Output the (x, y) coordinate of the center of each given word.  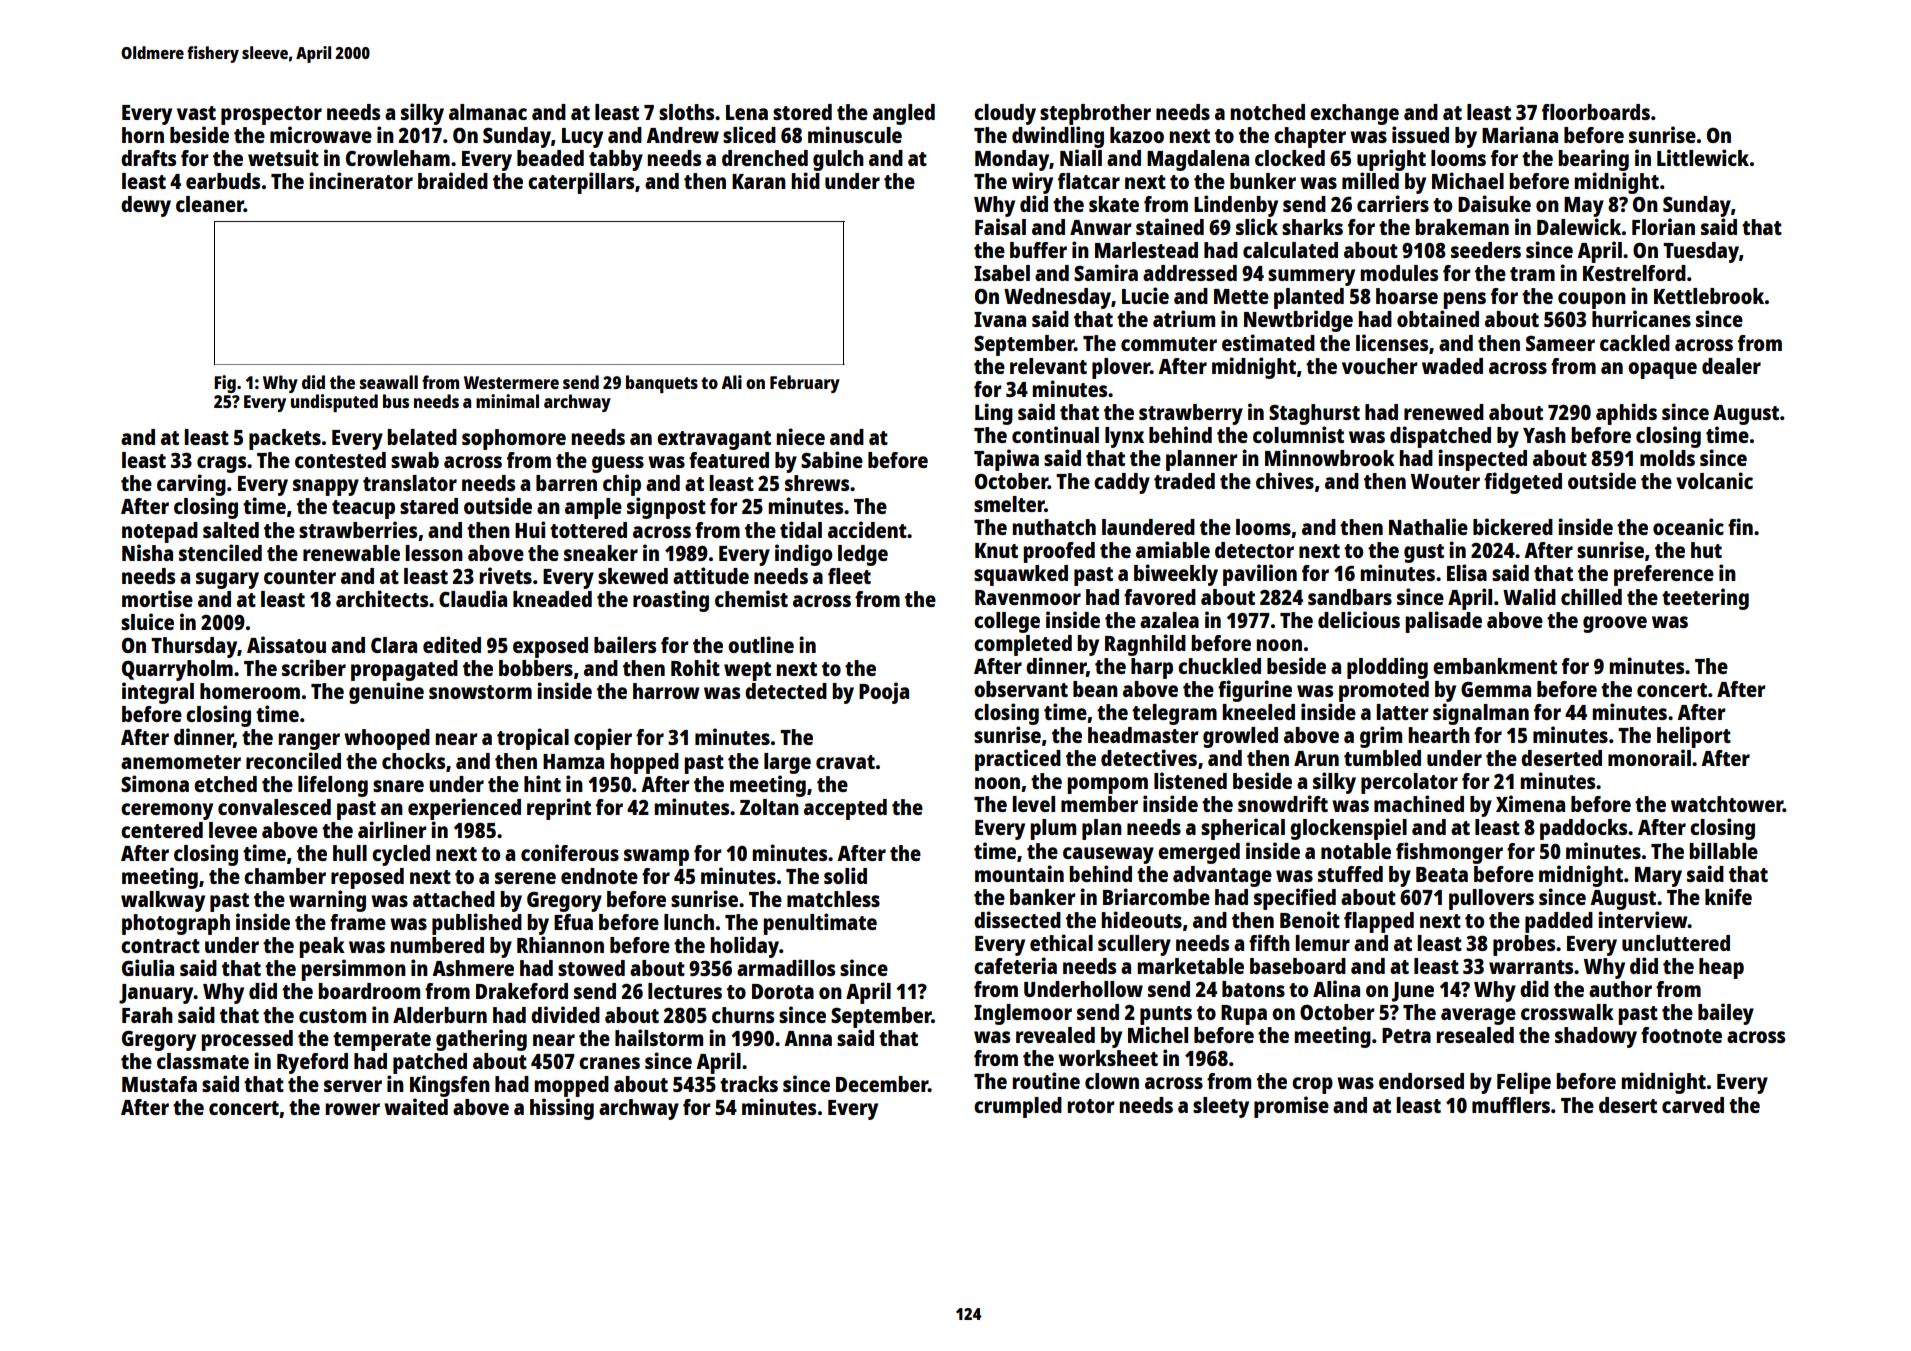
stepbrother (1095, 114)
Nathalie (1428, 526)
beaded (550, 158)
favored (1160, 597)
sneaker (601, 553)
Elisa (1467, 572)
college (1007, 622)
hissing (562, 1109)
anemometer (181, 762)
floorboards (1596, 112)
